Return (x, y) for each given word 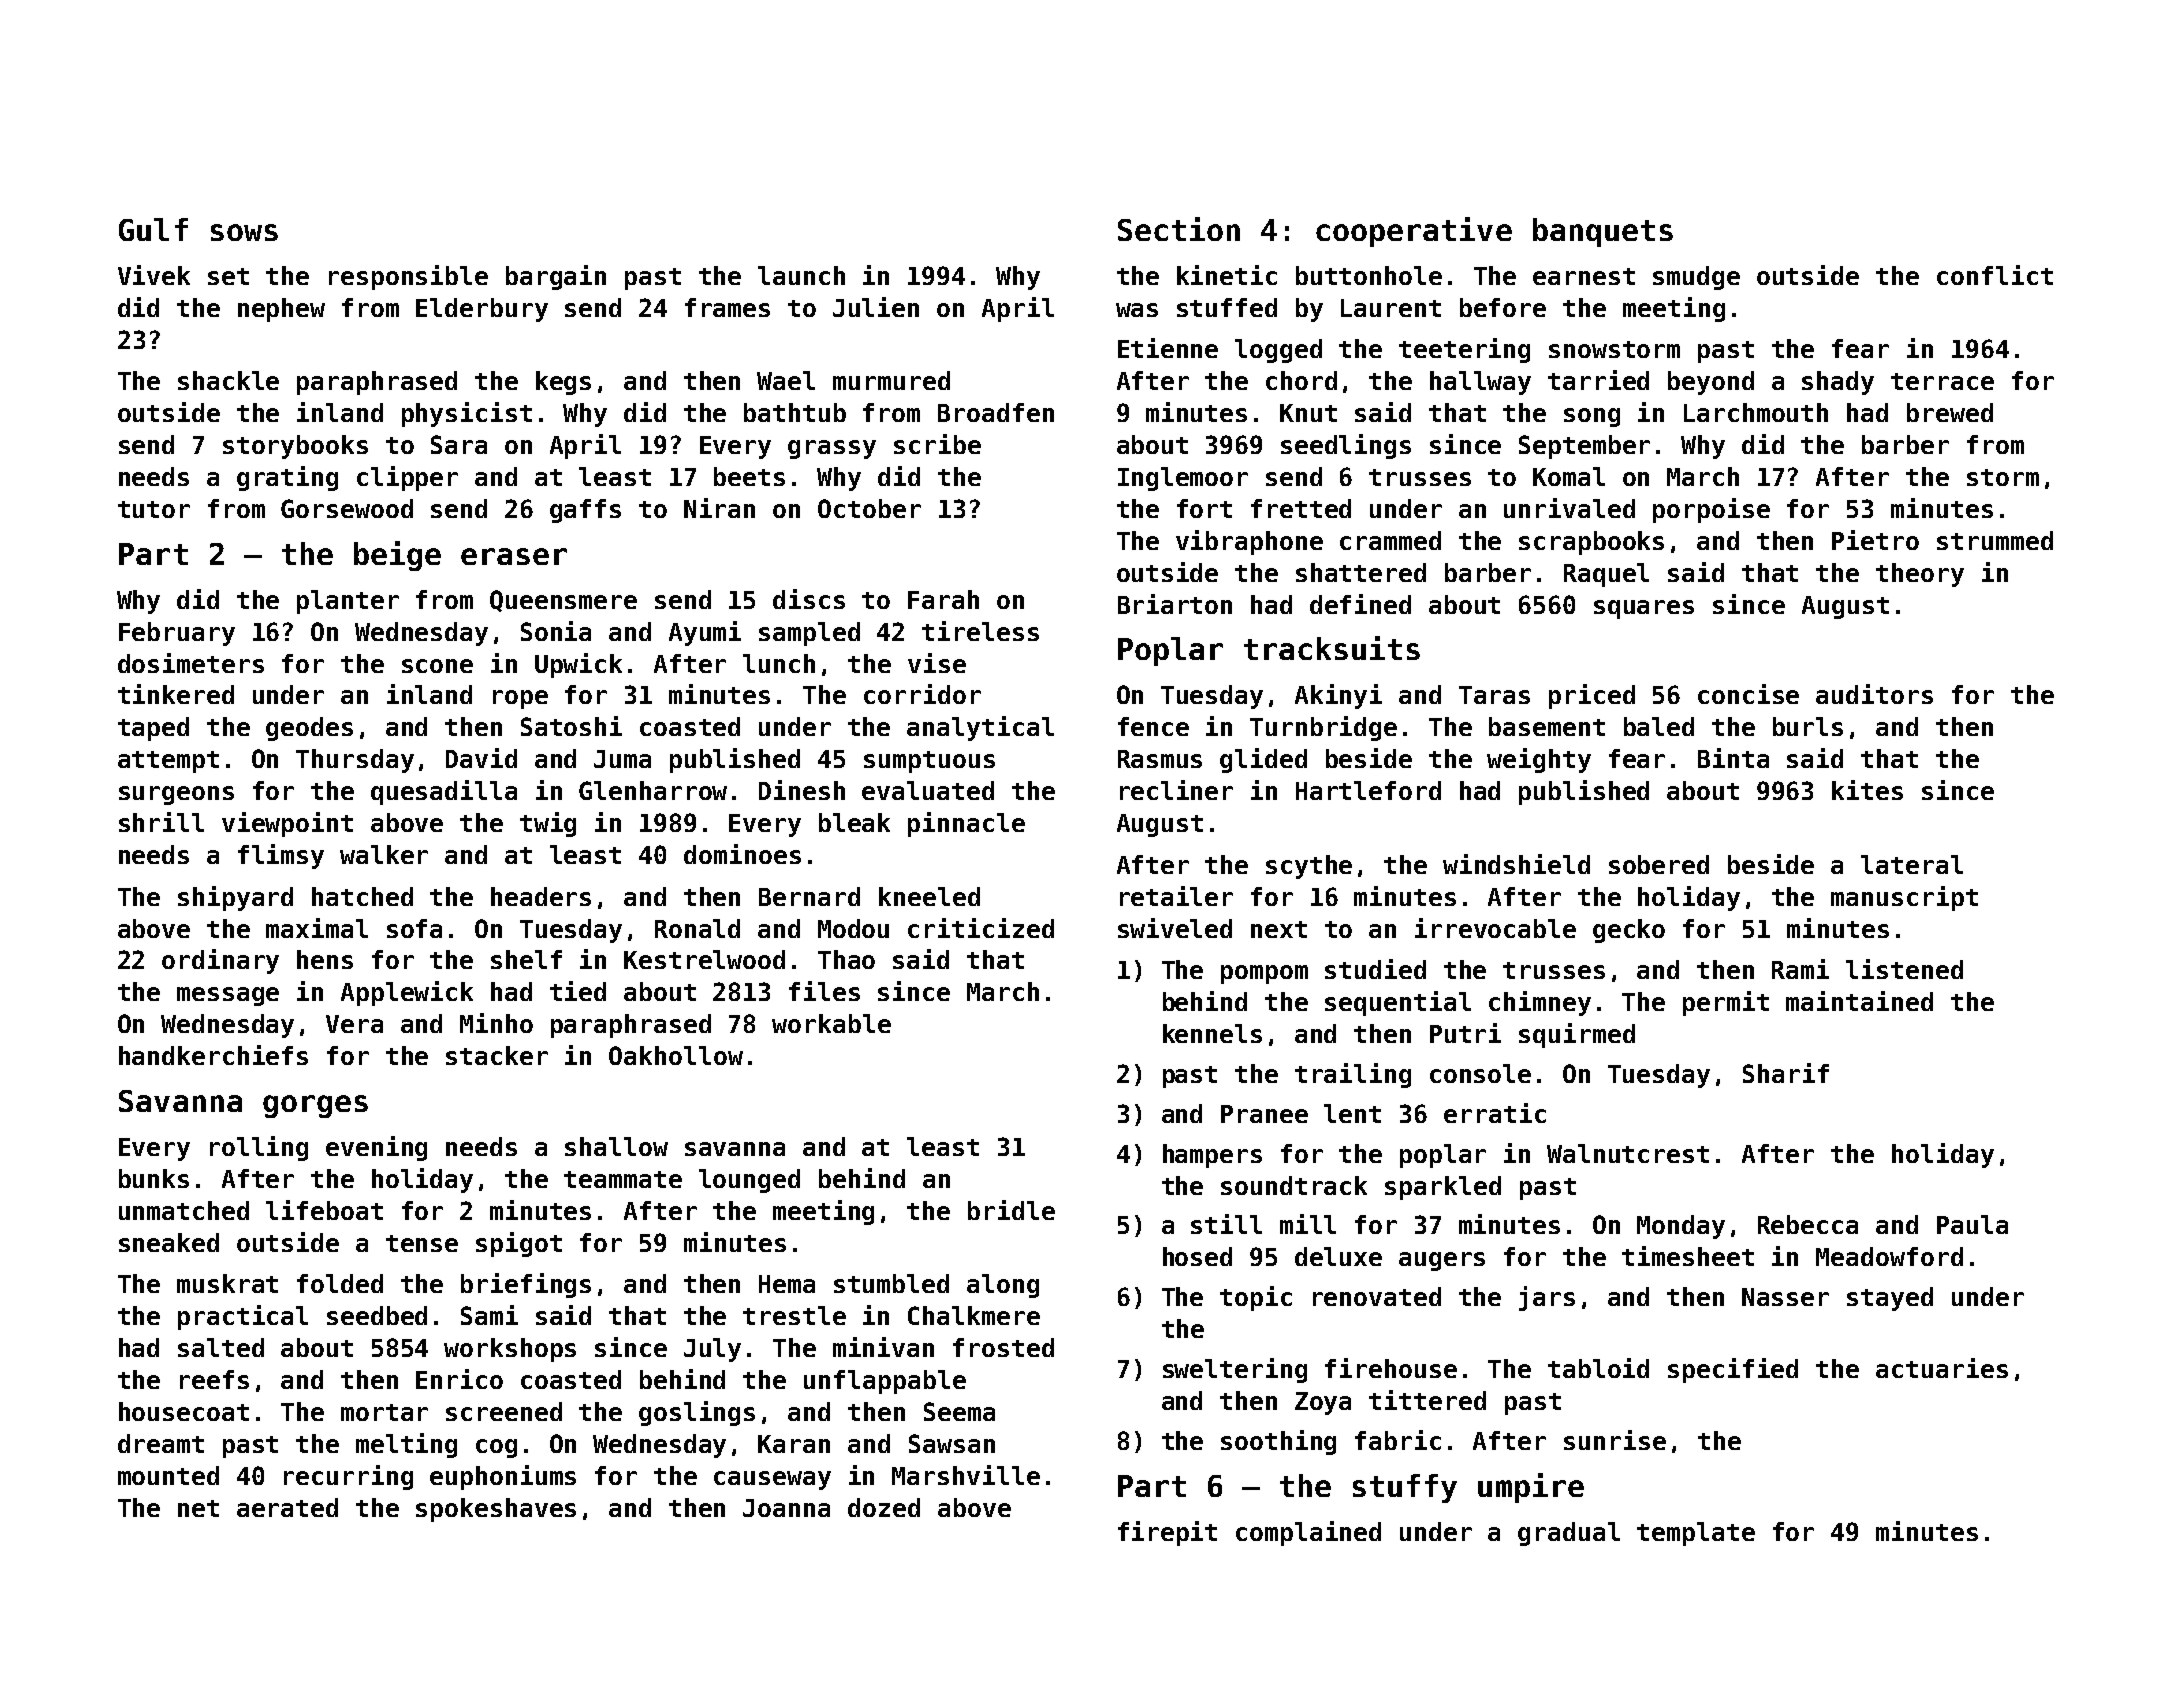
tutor (154, 509)
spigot (519, 1244)
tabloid (1598, 1368)
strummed (1995, 540)
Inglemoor (1183, 479)
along (1003, 1286)
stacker (497, 1055)
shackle (228, 380)
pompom (1264, 974)
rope (520, 699)
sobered (1659, 864)
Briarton (1175, 604)
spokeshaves (496, 1510)
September (1584, 447)
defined (1360, 604)
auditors (1874, 694)
